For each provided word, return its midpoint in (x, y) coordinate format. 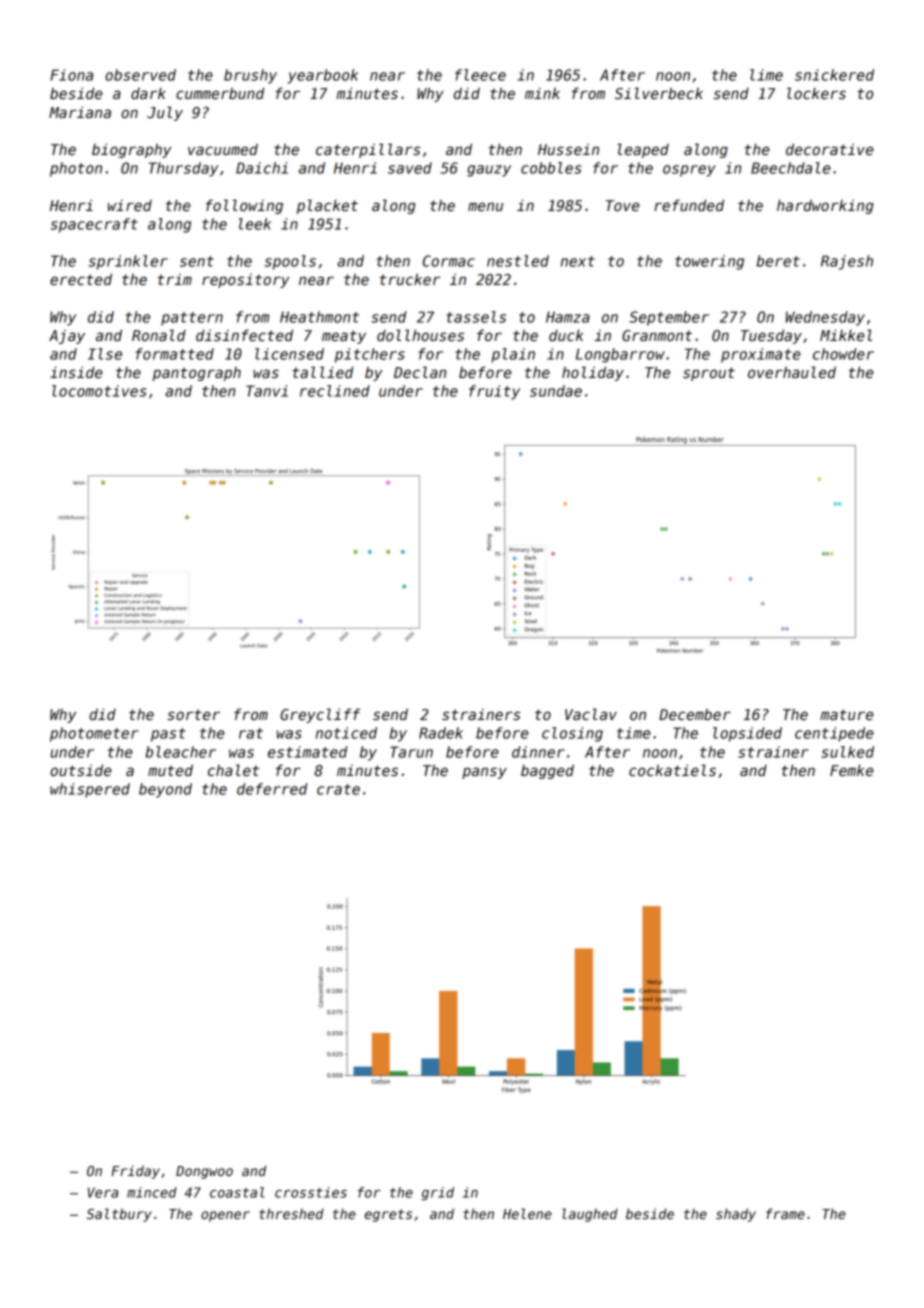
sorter (193, 714)
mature (847, 714)
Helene (527, 1213)
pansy (484, 773)
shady (736, 1215)
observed (140, 75)
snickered (834, 75)
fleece (480, 75)
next (578, 261)
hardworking (825, 206)
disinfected (244, 335)
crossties (311, 1192)
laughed (590, 1215)
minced (152, 1192)
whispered (90, 790)
